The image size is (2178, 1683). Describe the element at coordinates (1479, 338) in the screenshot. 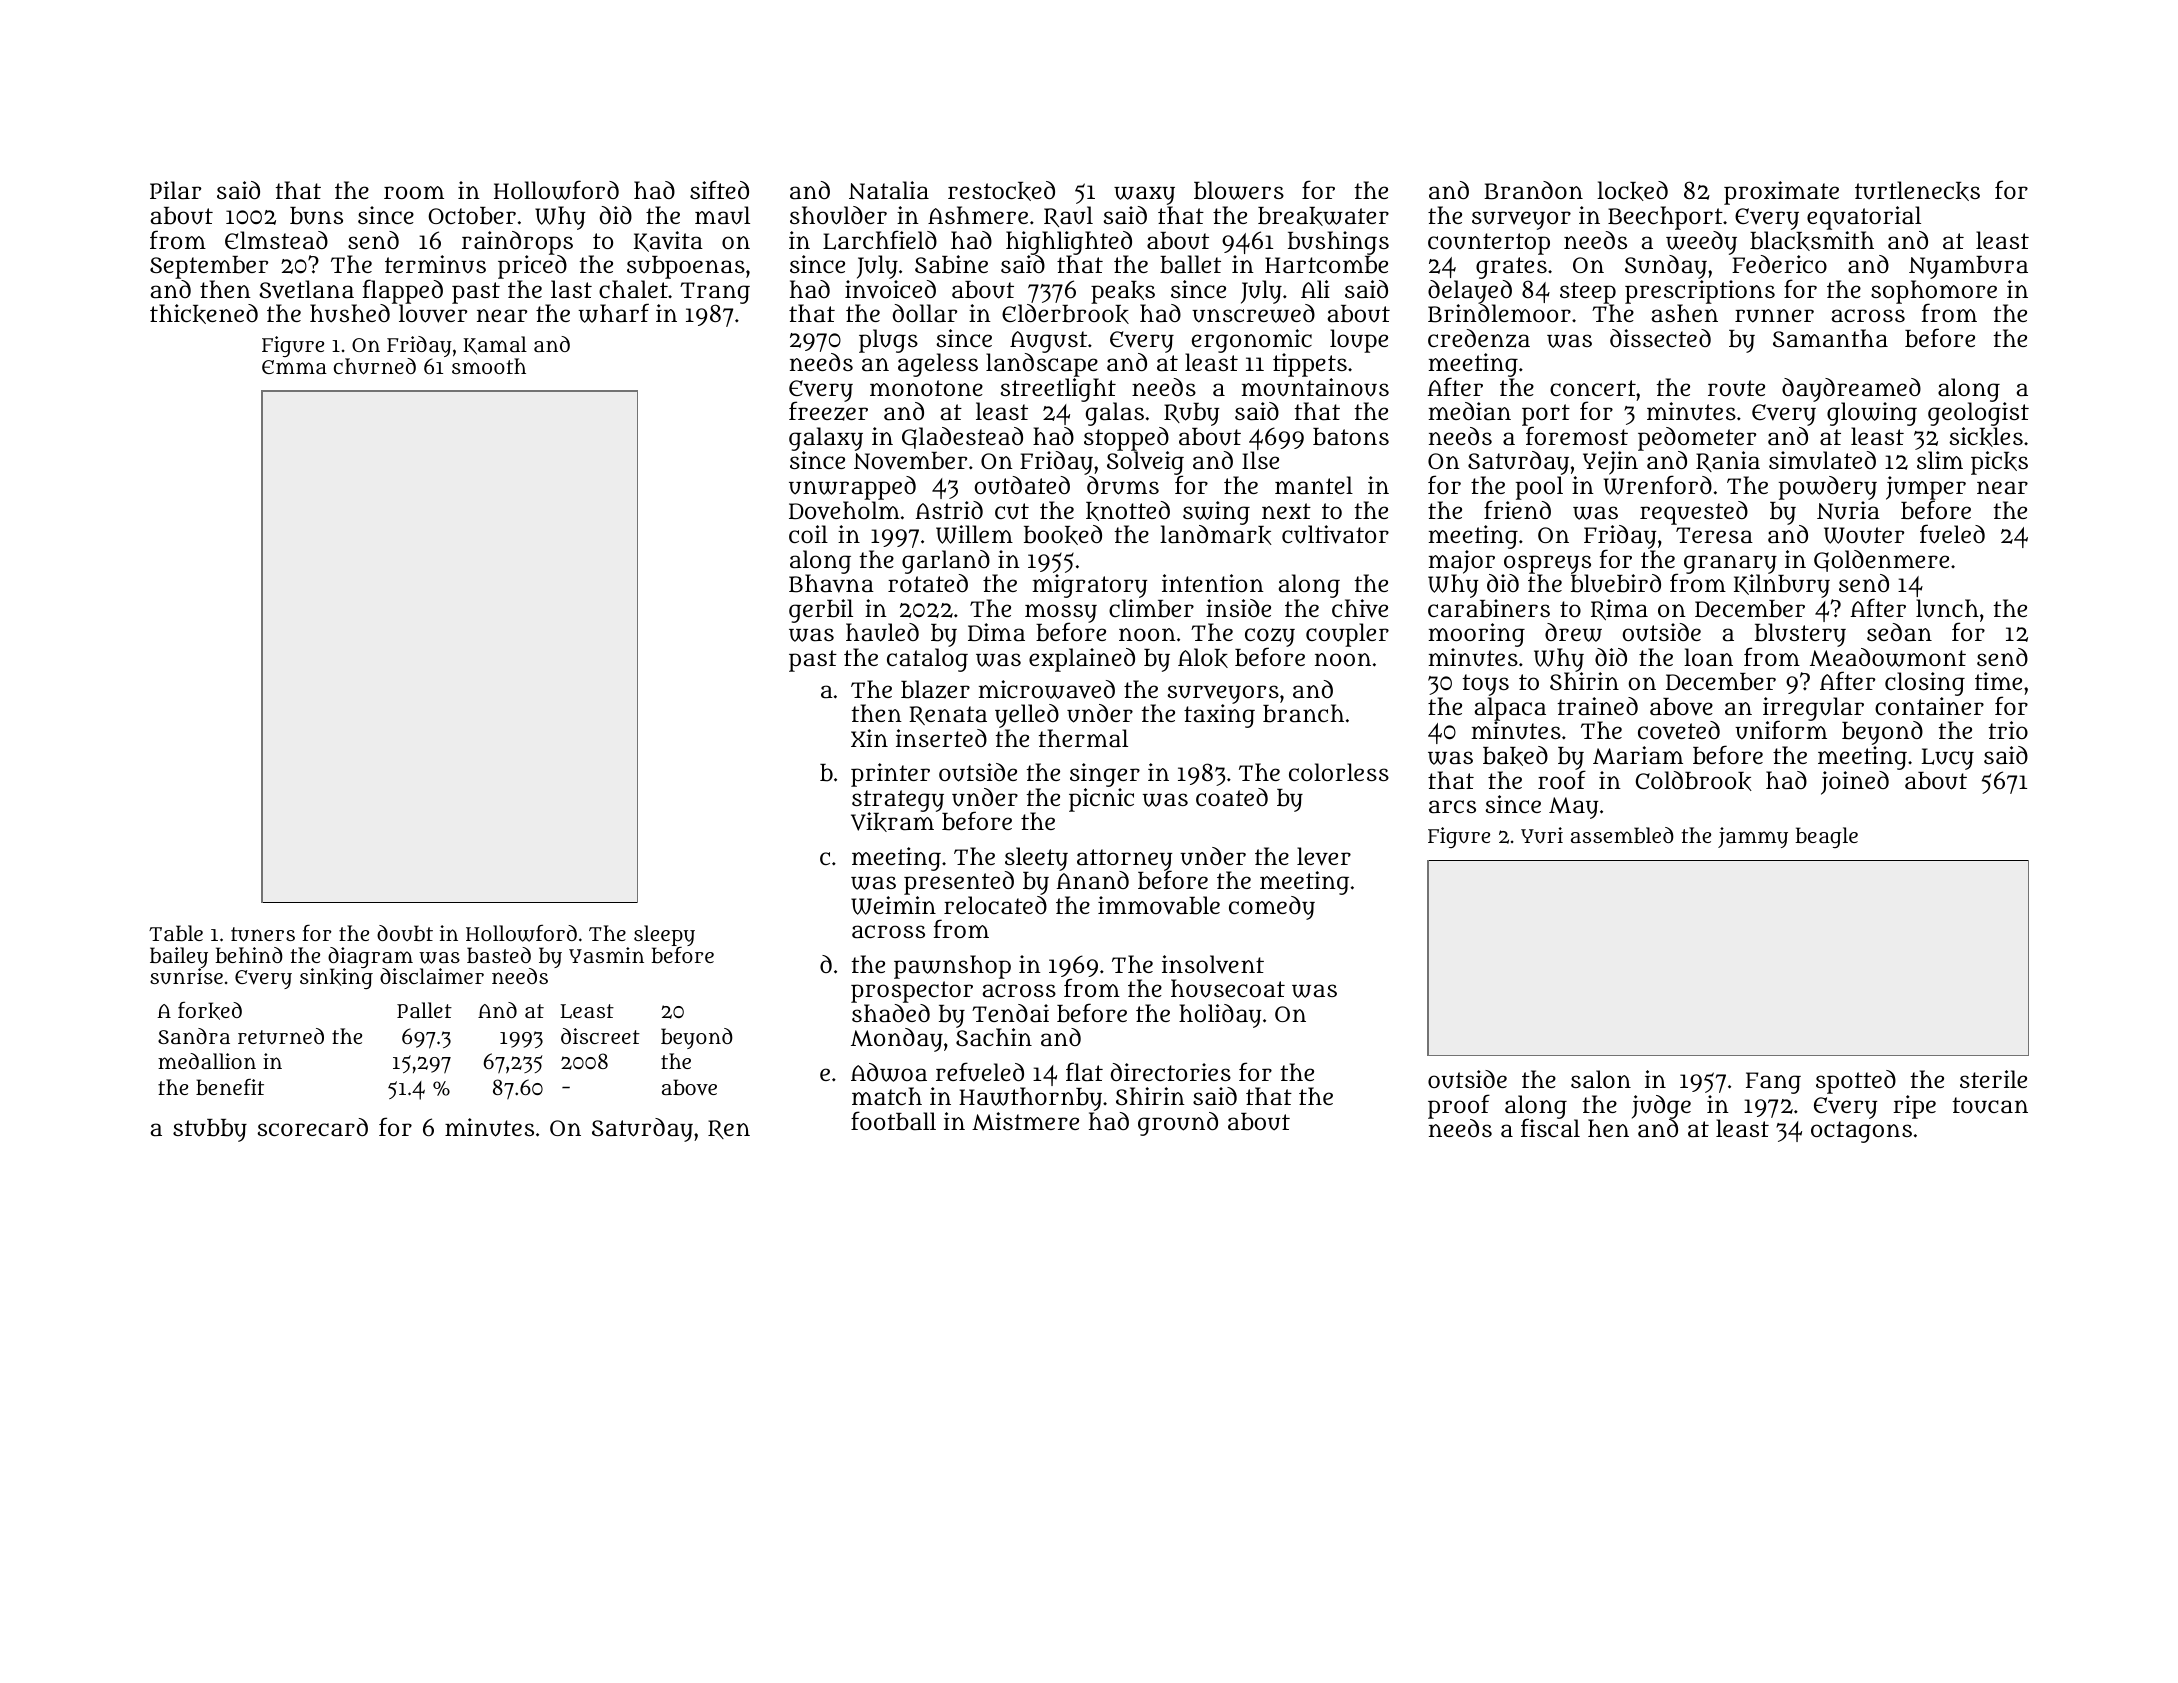

I see `credenza` at that location.
